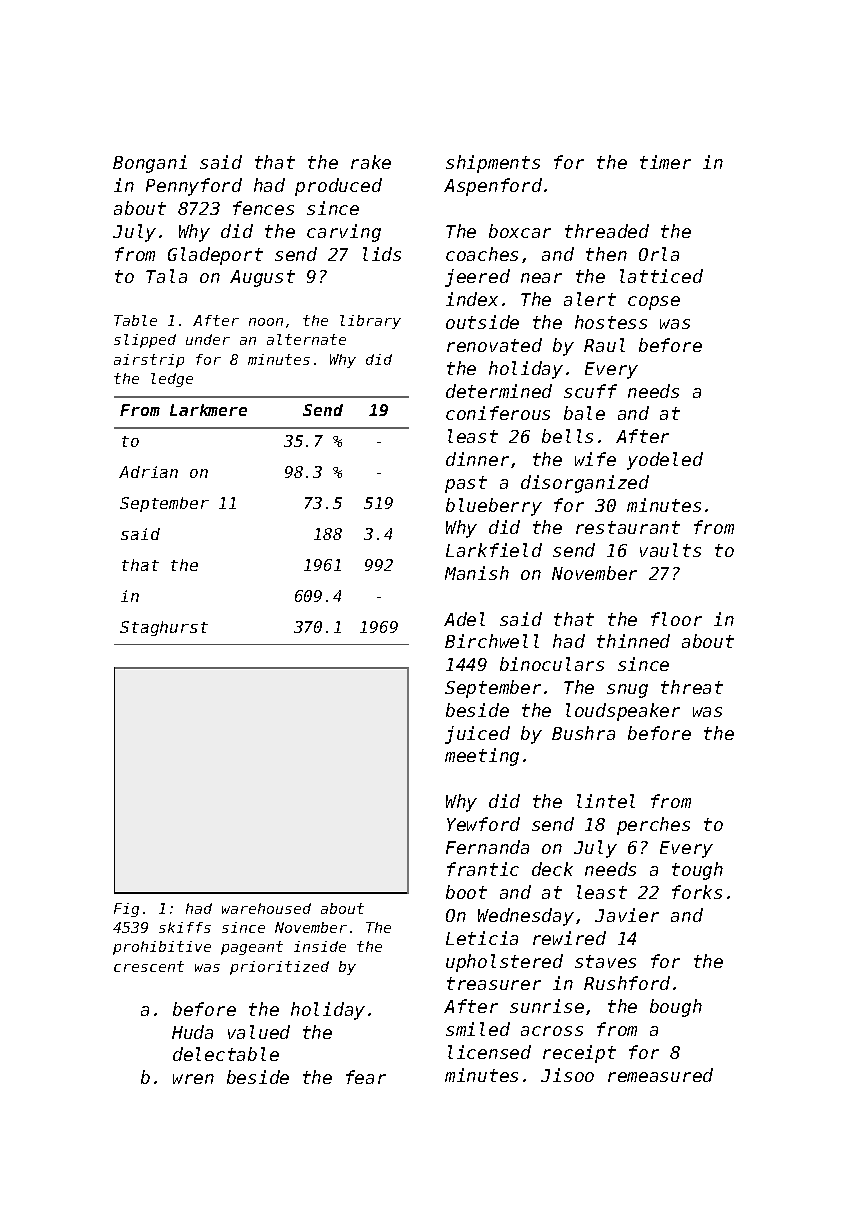  I want to click on airstrip, so click(149, 361).
